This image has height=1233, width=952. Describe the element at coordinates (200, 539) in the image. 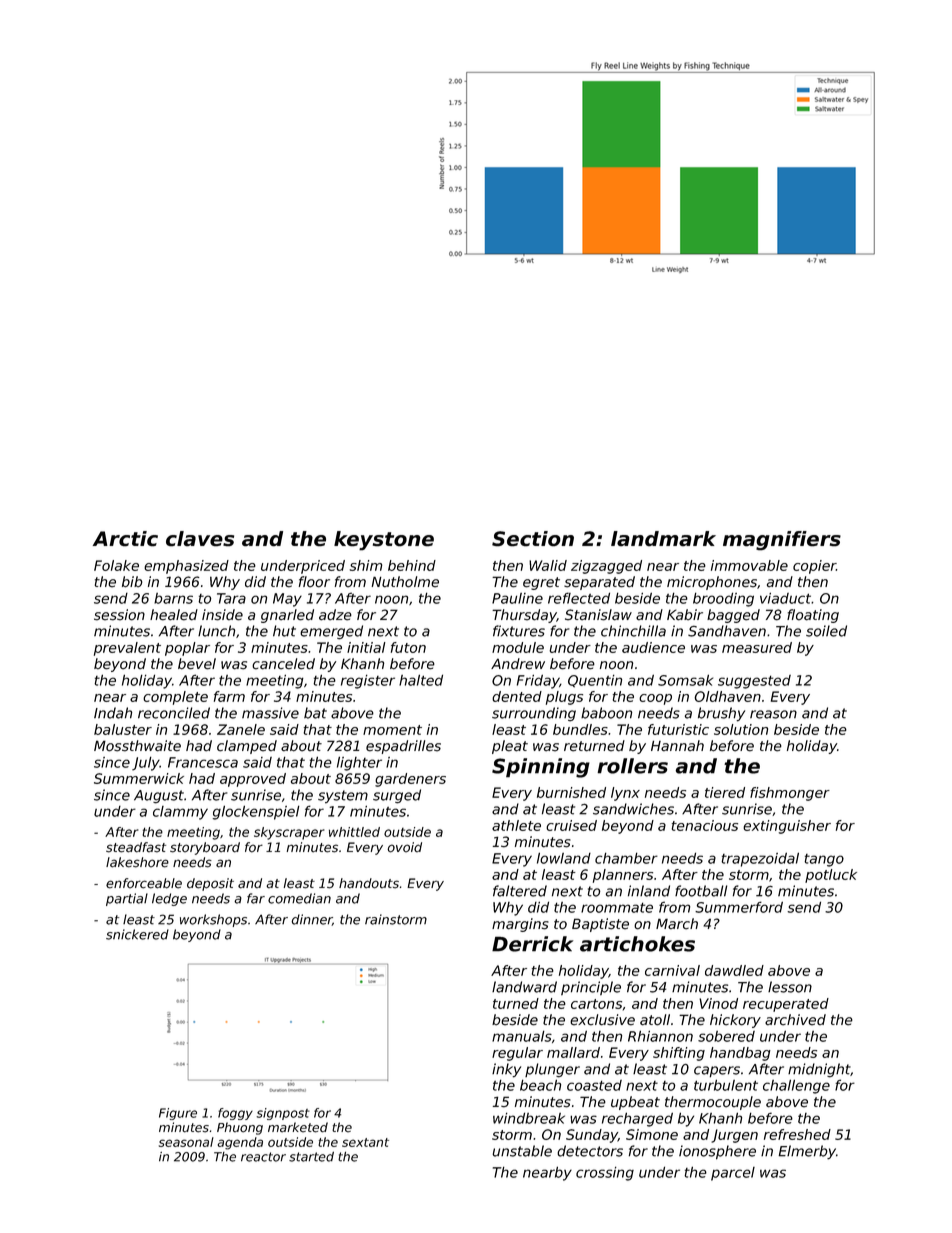

I see `claves` at that location.
